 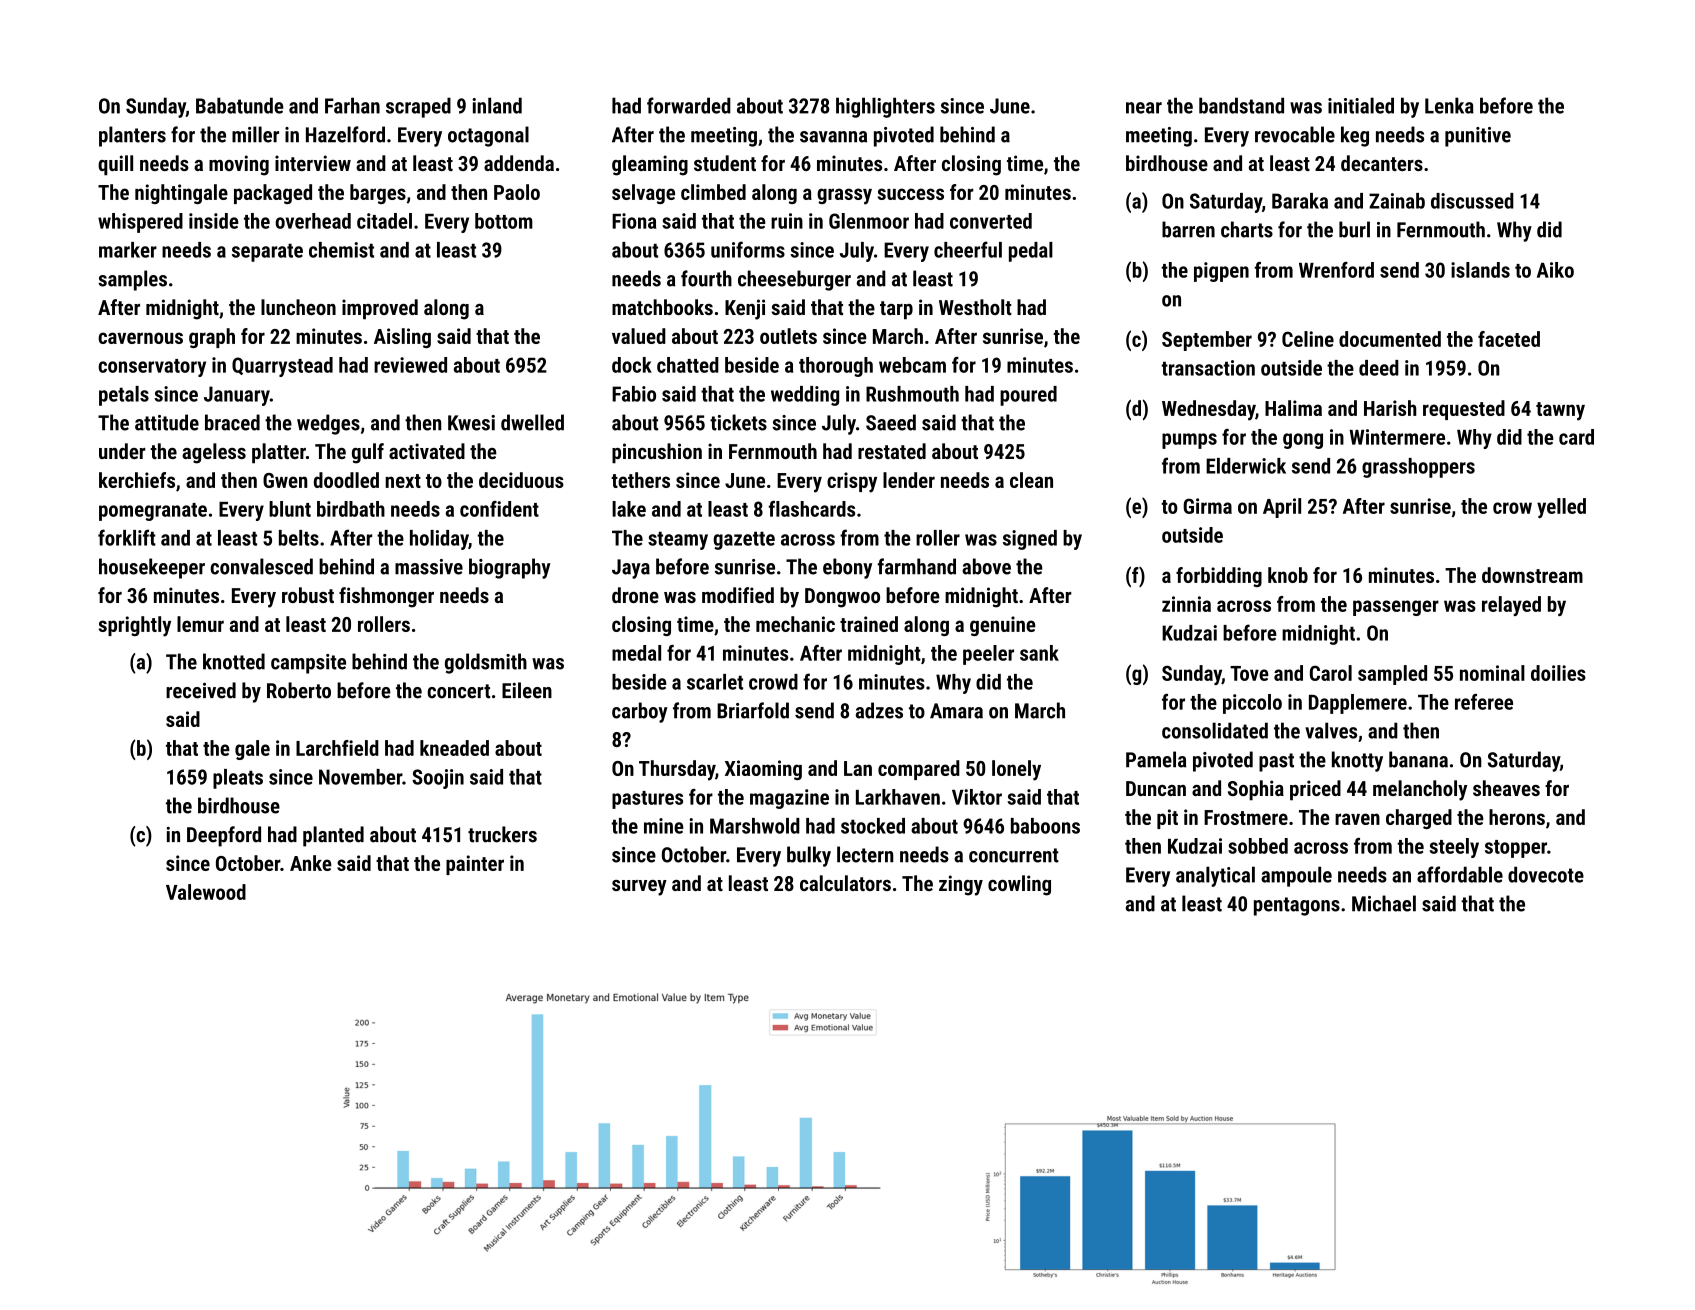 I want to click on luncheon, so click(x=298, y=307).
